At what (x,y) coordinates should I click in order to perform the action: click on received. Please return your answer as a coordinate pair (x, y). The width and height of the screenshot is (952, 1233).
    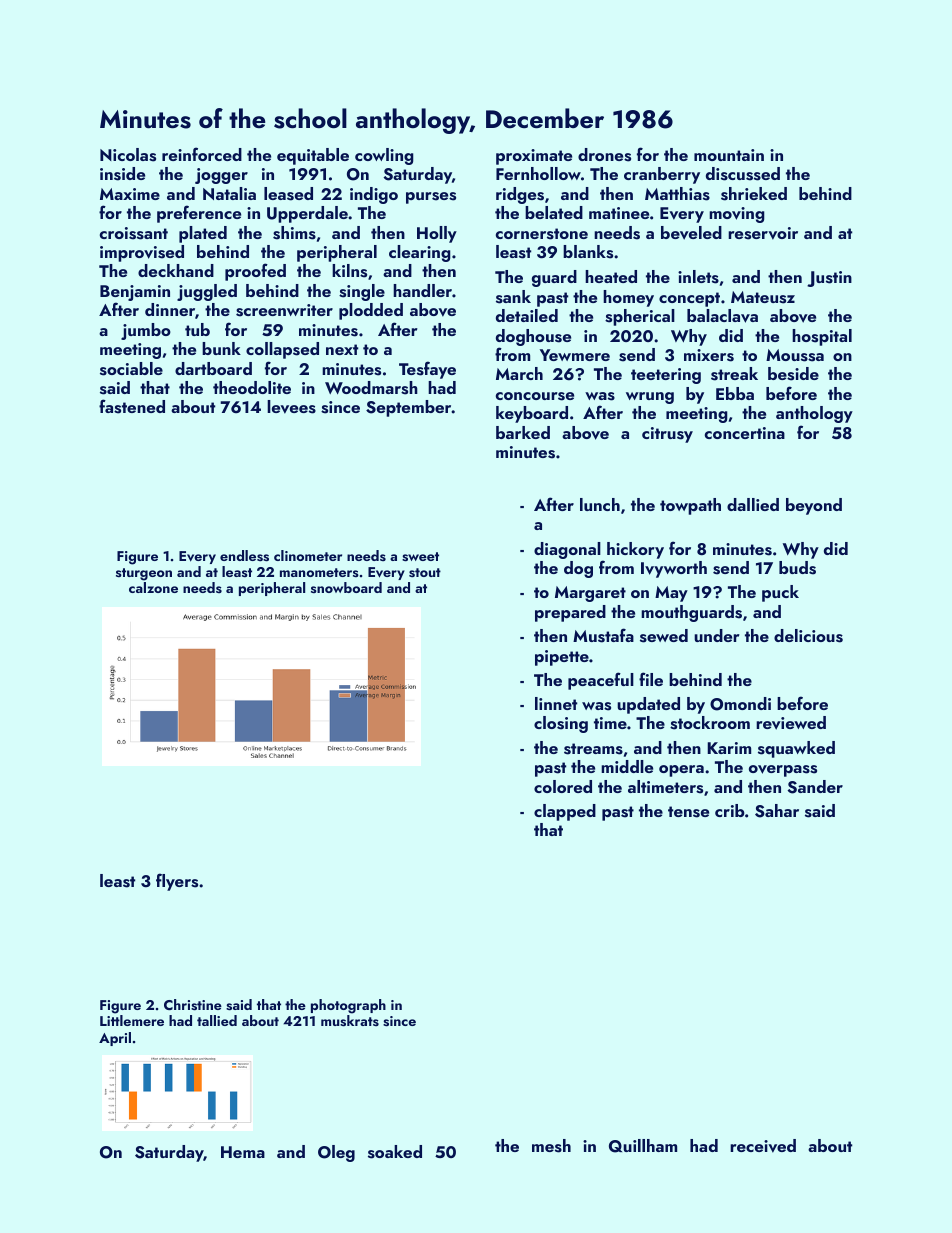
    Looking at the image, I should click on (763, 1146).
